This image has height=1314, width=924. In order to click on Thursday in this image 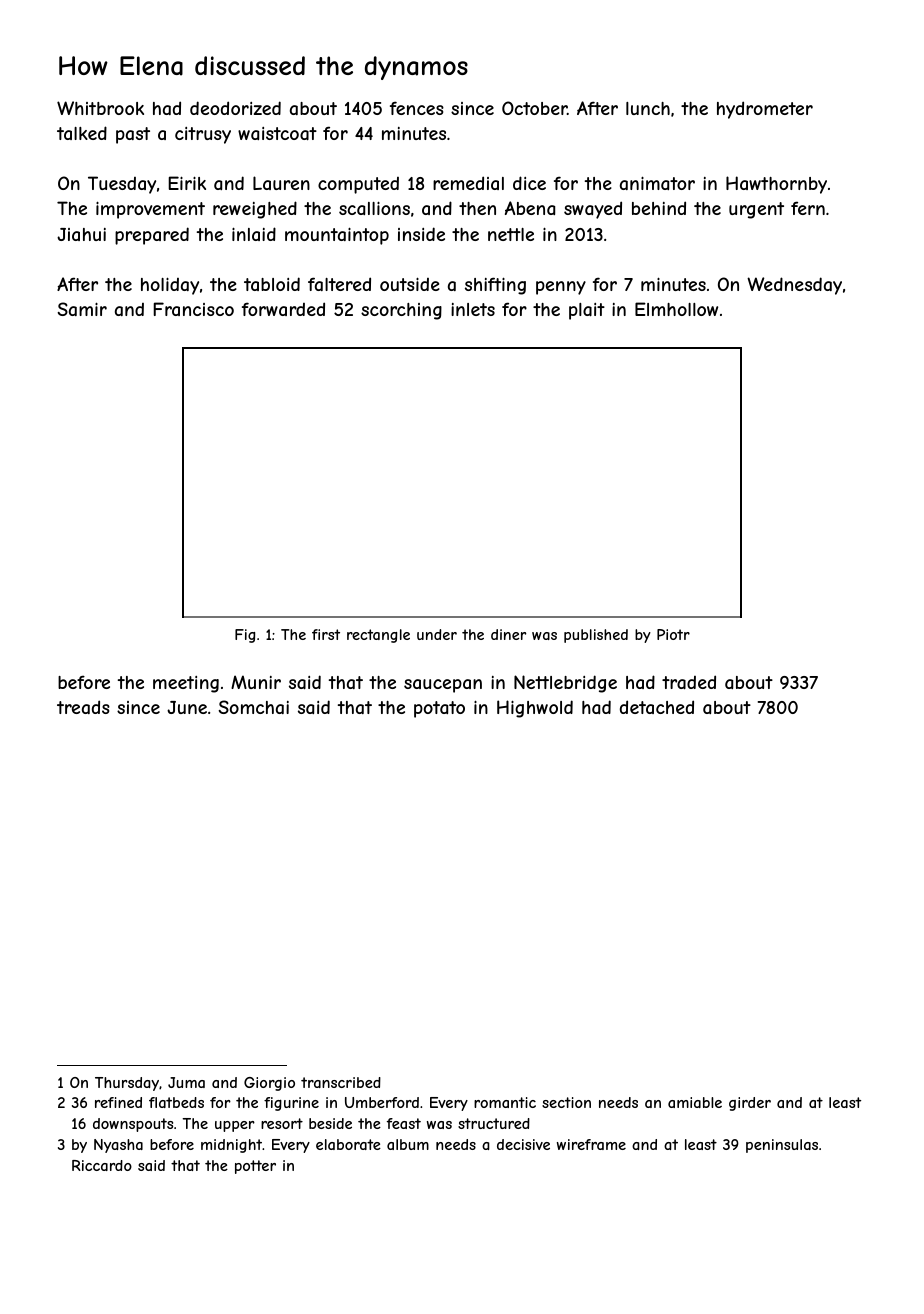, I will do `click(127, 1084)`.
